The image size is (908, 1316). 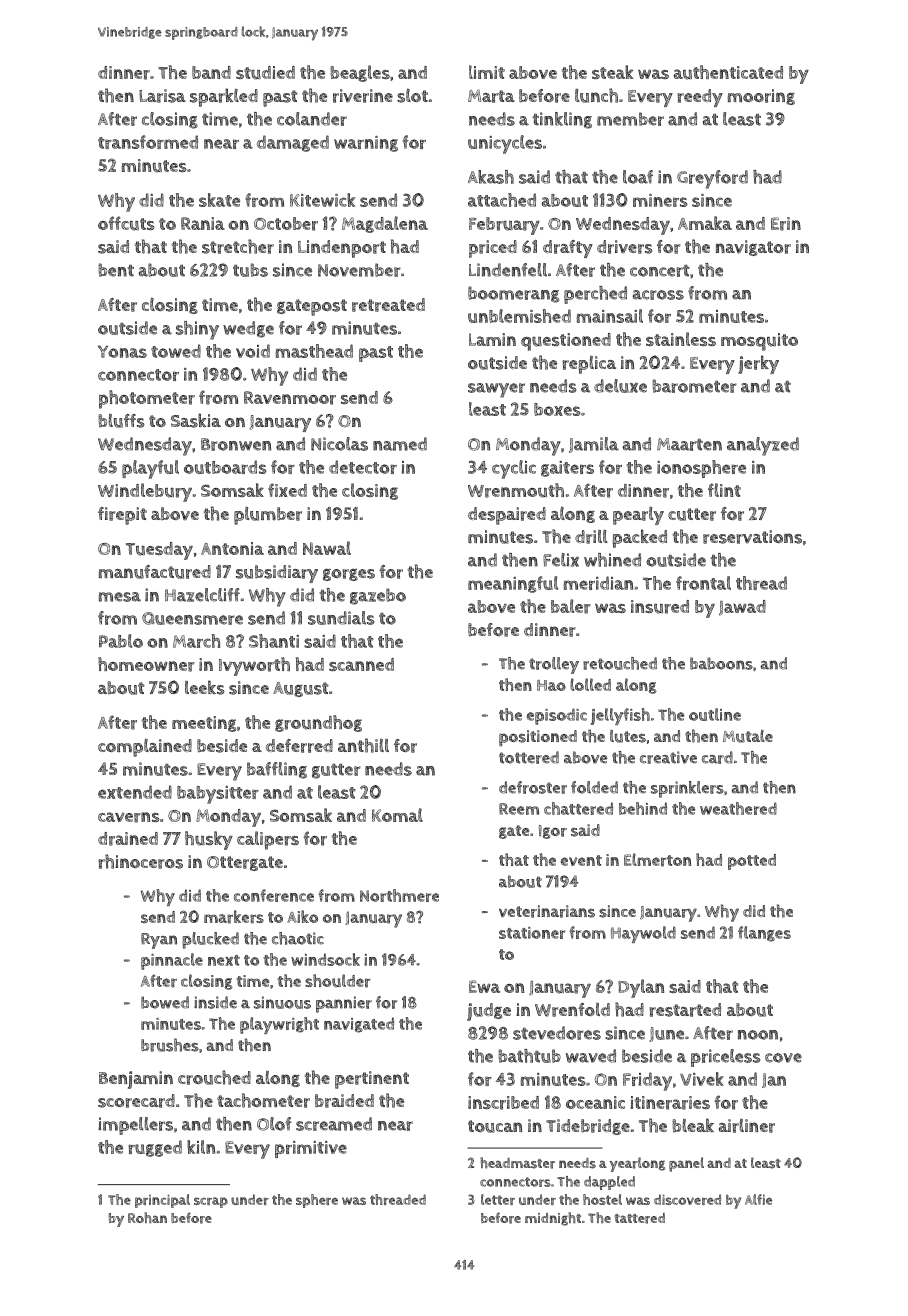 What do you see at coordinates (498, 1199) in the screenshot?
I see `letter` at bounding box center [498, 1199].
